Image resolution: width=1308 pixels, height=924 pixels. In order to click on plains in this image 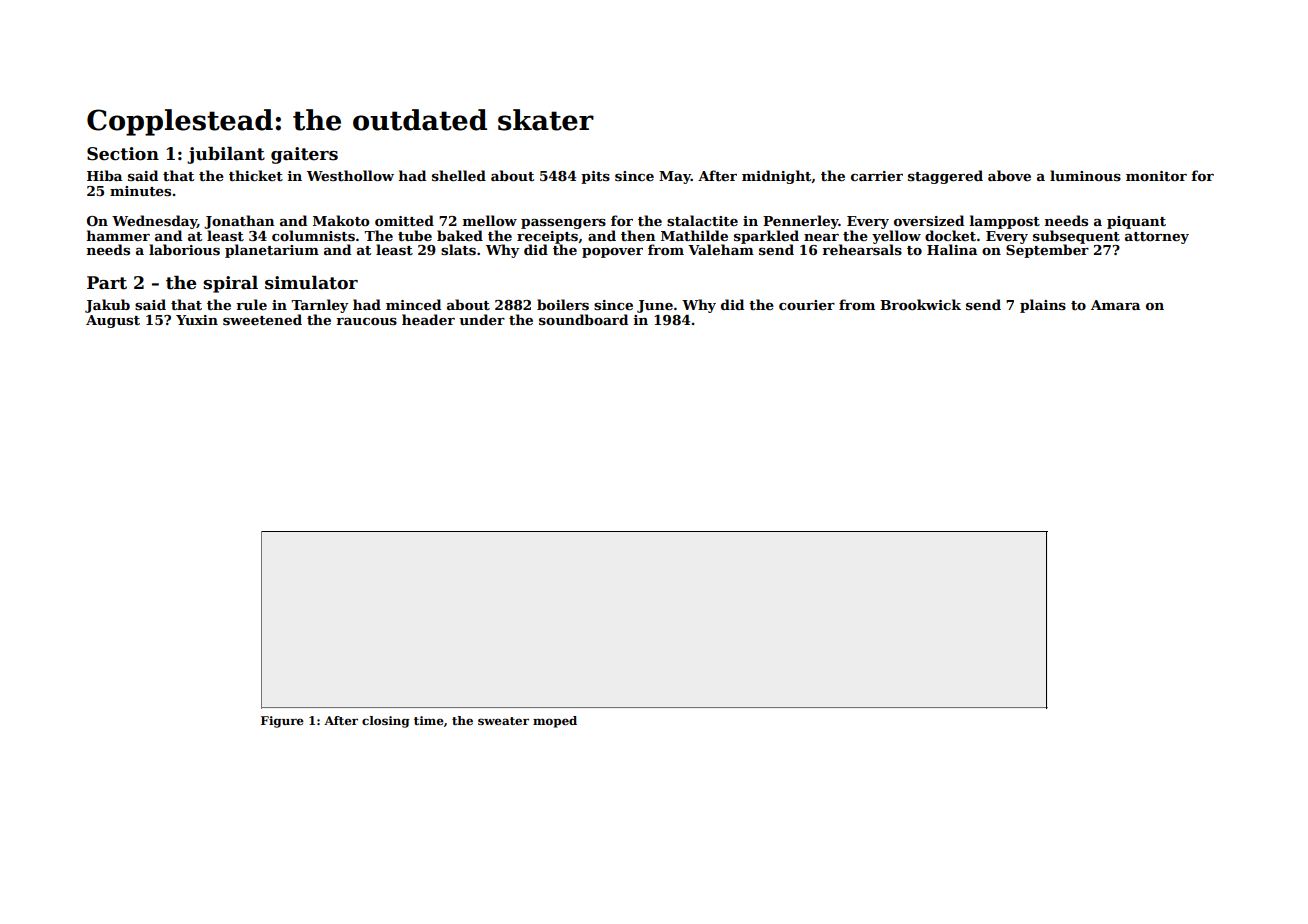, I will do `click(1043, 306)`.
